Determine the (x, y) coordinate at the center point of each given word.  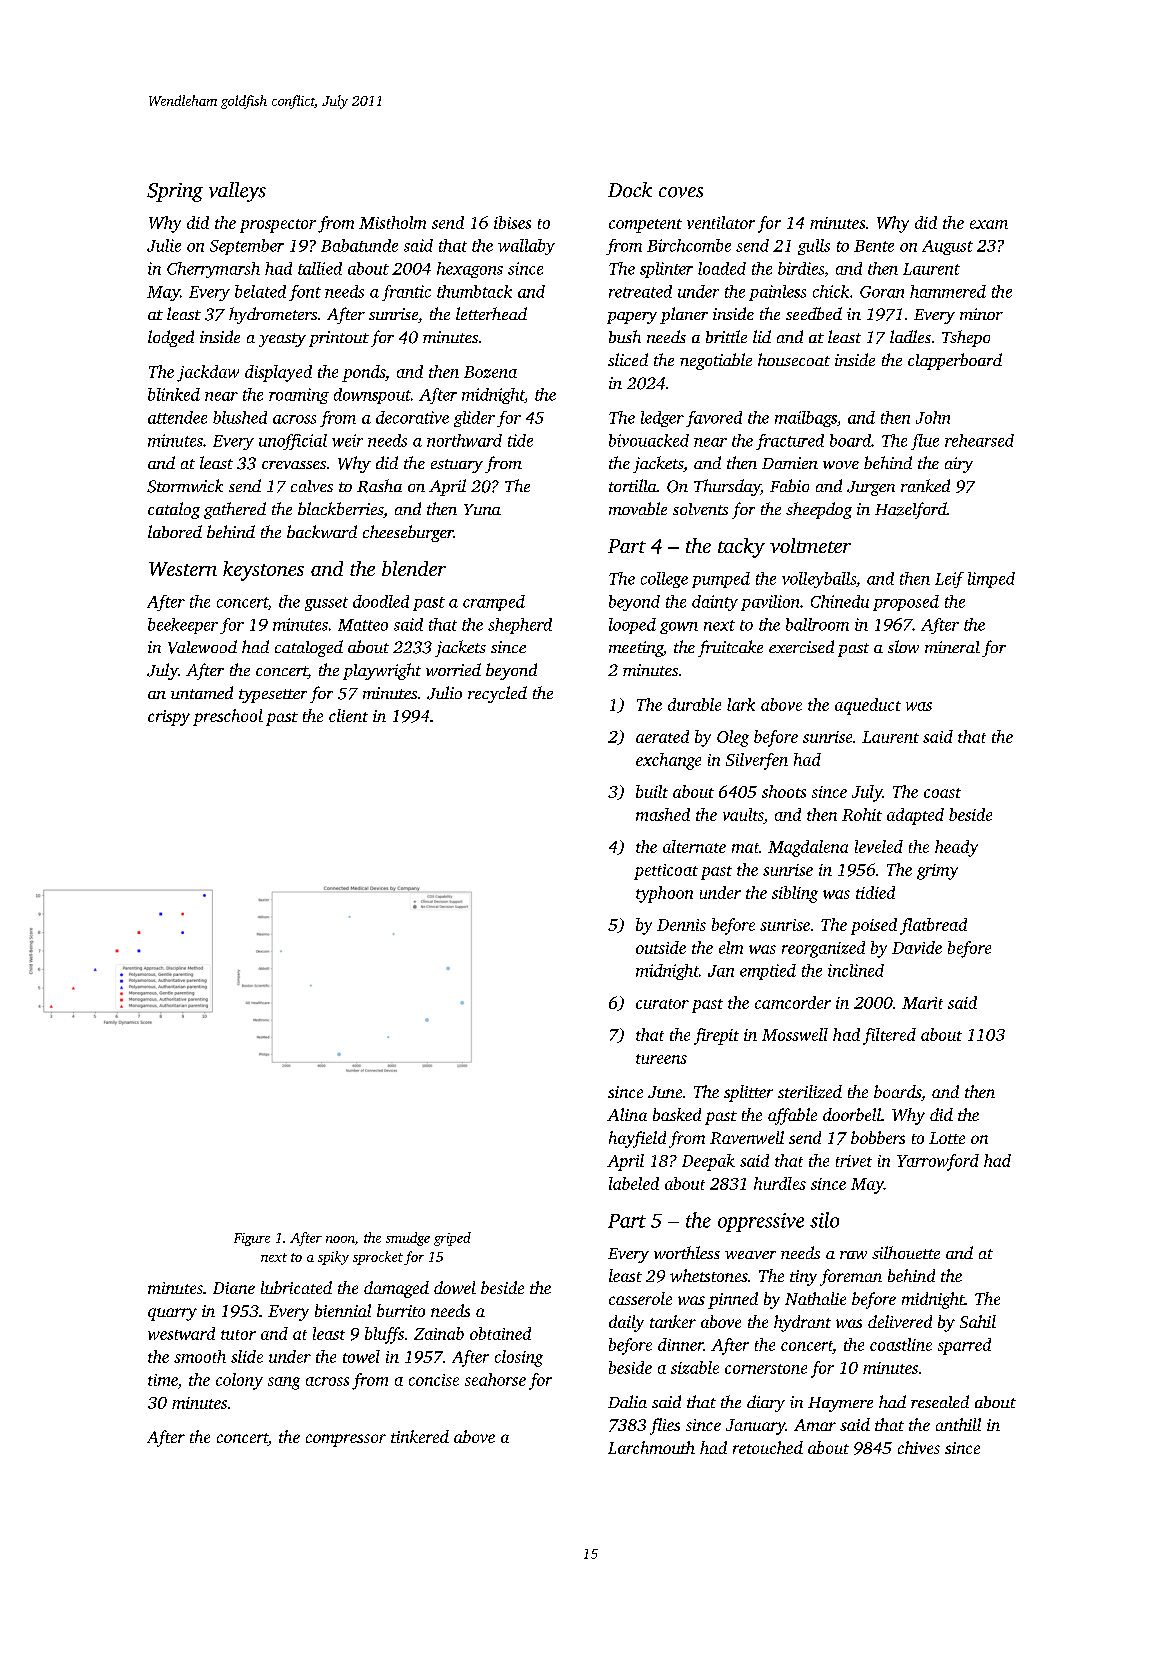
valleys (237, 192)
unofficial (293, 442)
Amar (815, 1425)
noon (340, 1239)
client (348, 715)
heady (956, 848)
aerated (662, 736)
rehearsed (979, 440)
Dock (630, 190)
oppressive (761, 1222)
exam (989, 224)
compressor (346, 1440)
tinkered (420, 1436)
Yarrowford (938, 1162)
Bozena (490, 372)
